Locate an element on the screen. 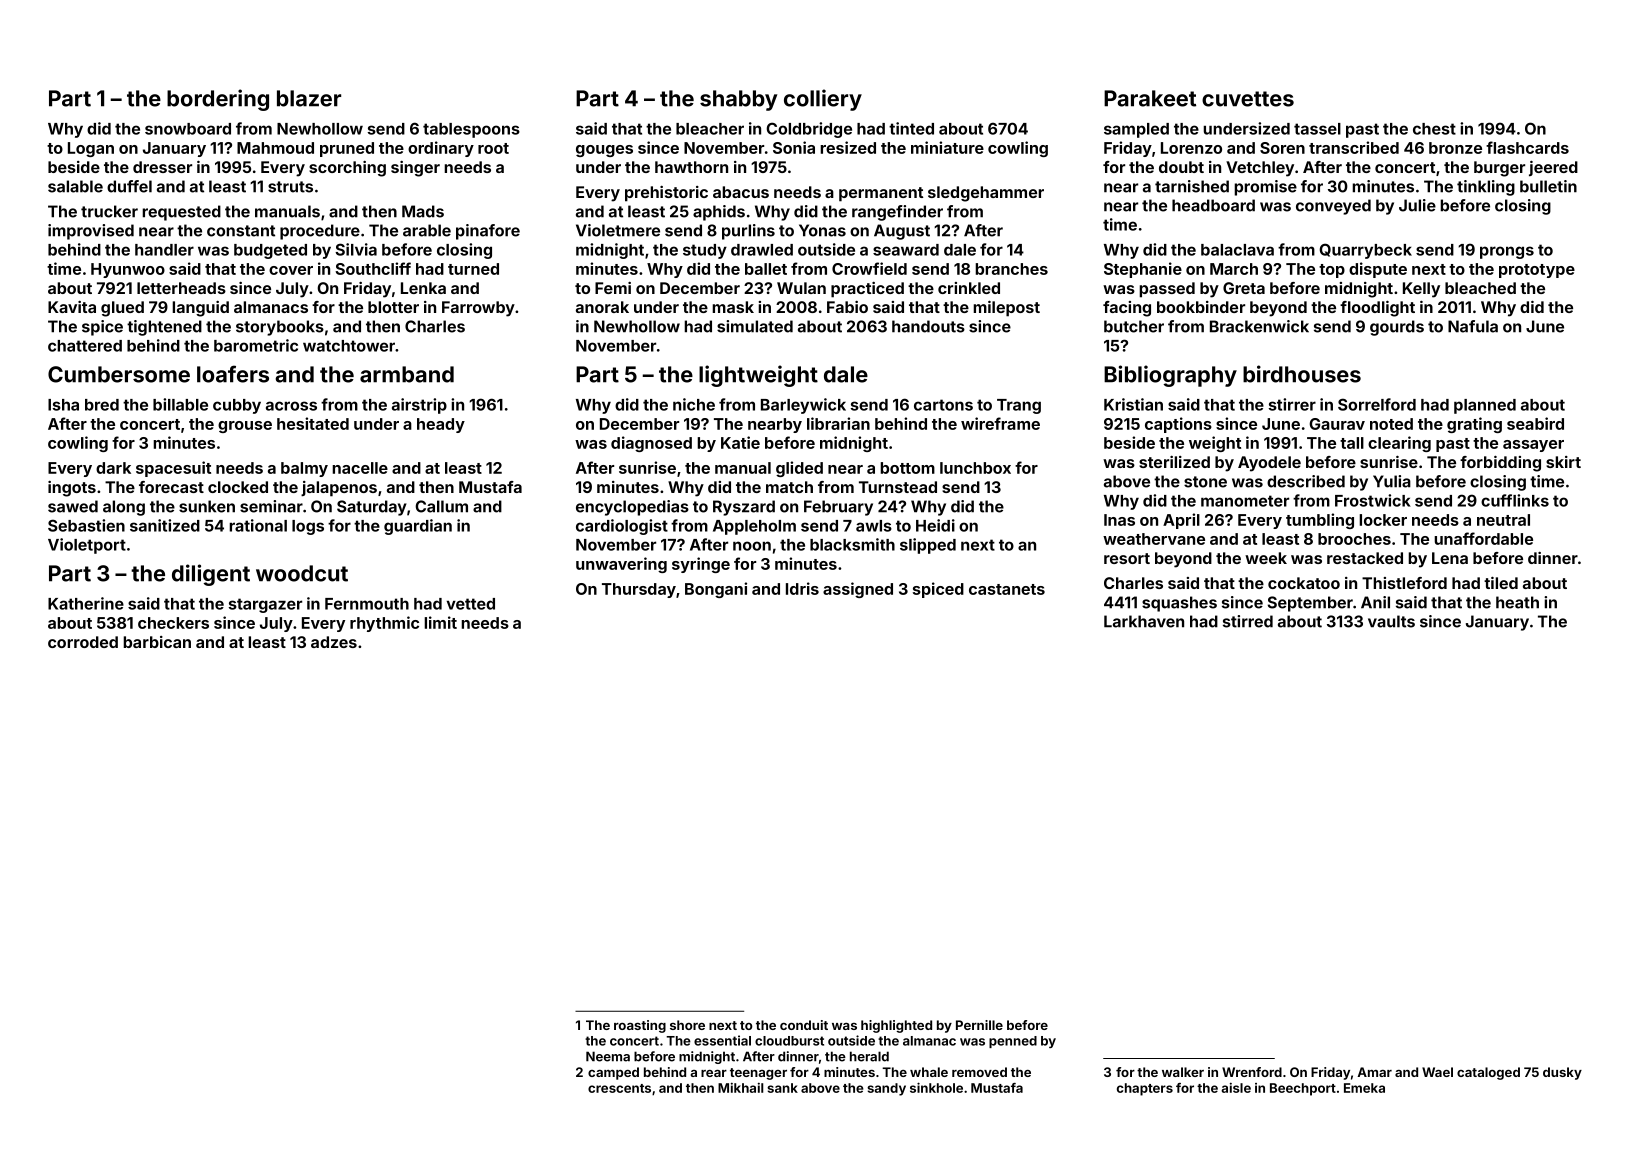 This screenshot has width=1632, height=1154. planned is located at coordinates (1485, 406).
